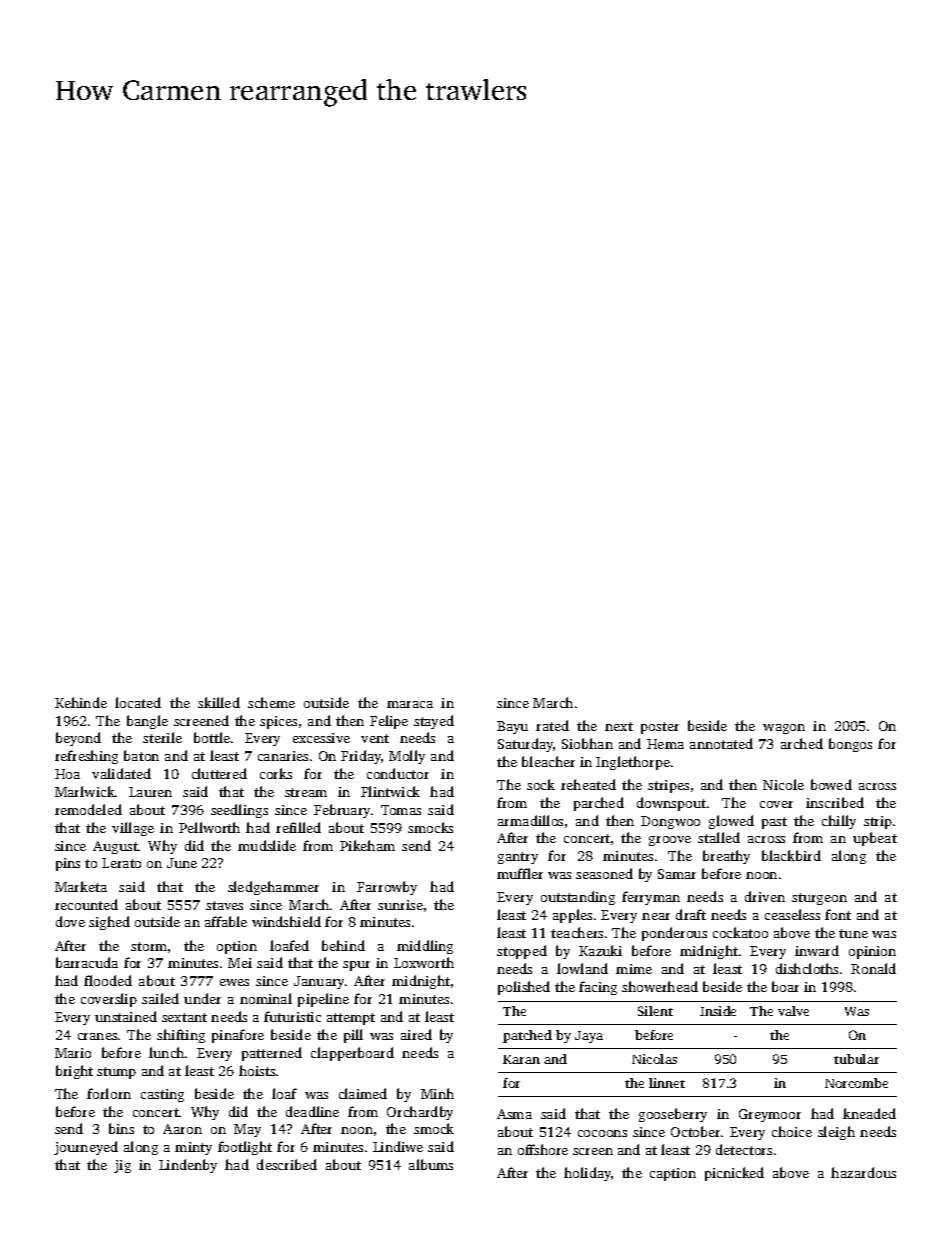 The width and height of the page is (952, 1233). What do you see at coordinates (582, 968) in the page?
I see `lowland` at bounding box center [582, 968].
